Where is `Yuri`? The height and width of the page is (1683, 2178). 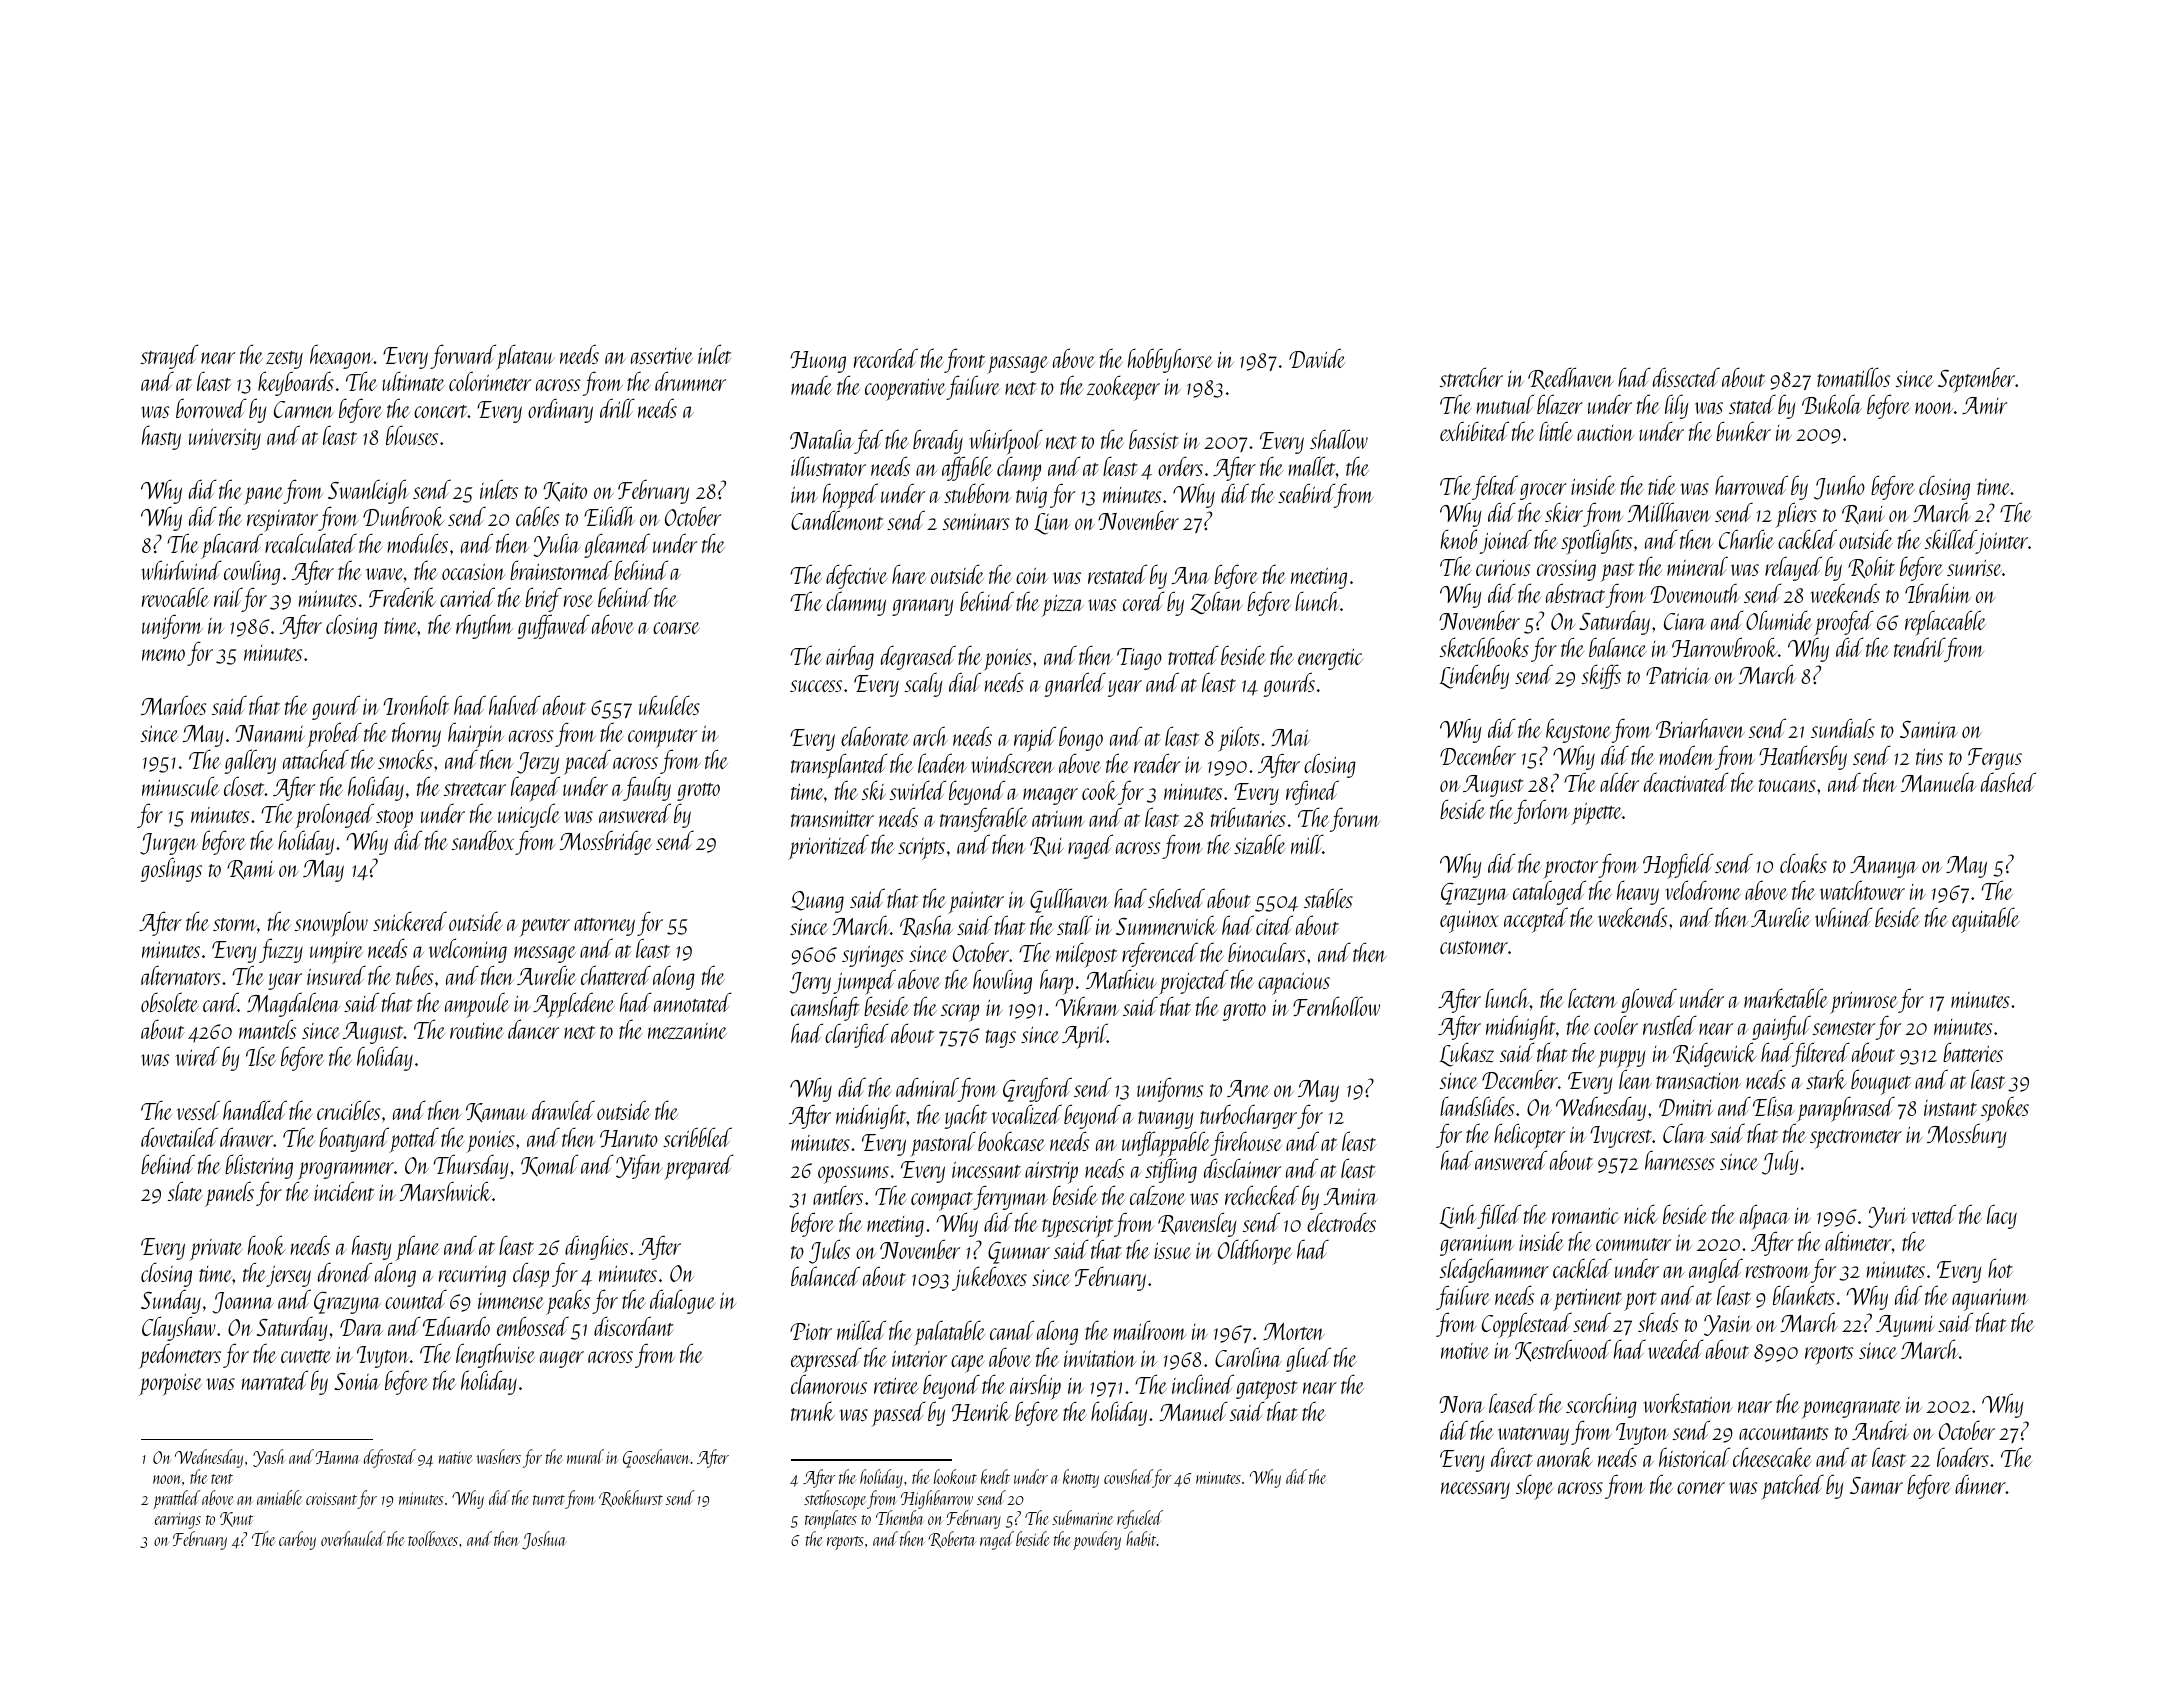 Yuri is located at coordinates (1887, 1217).
